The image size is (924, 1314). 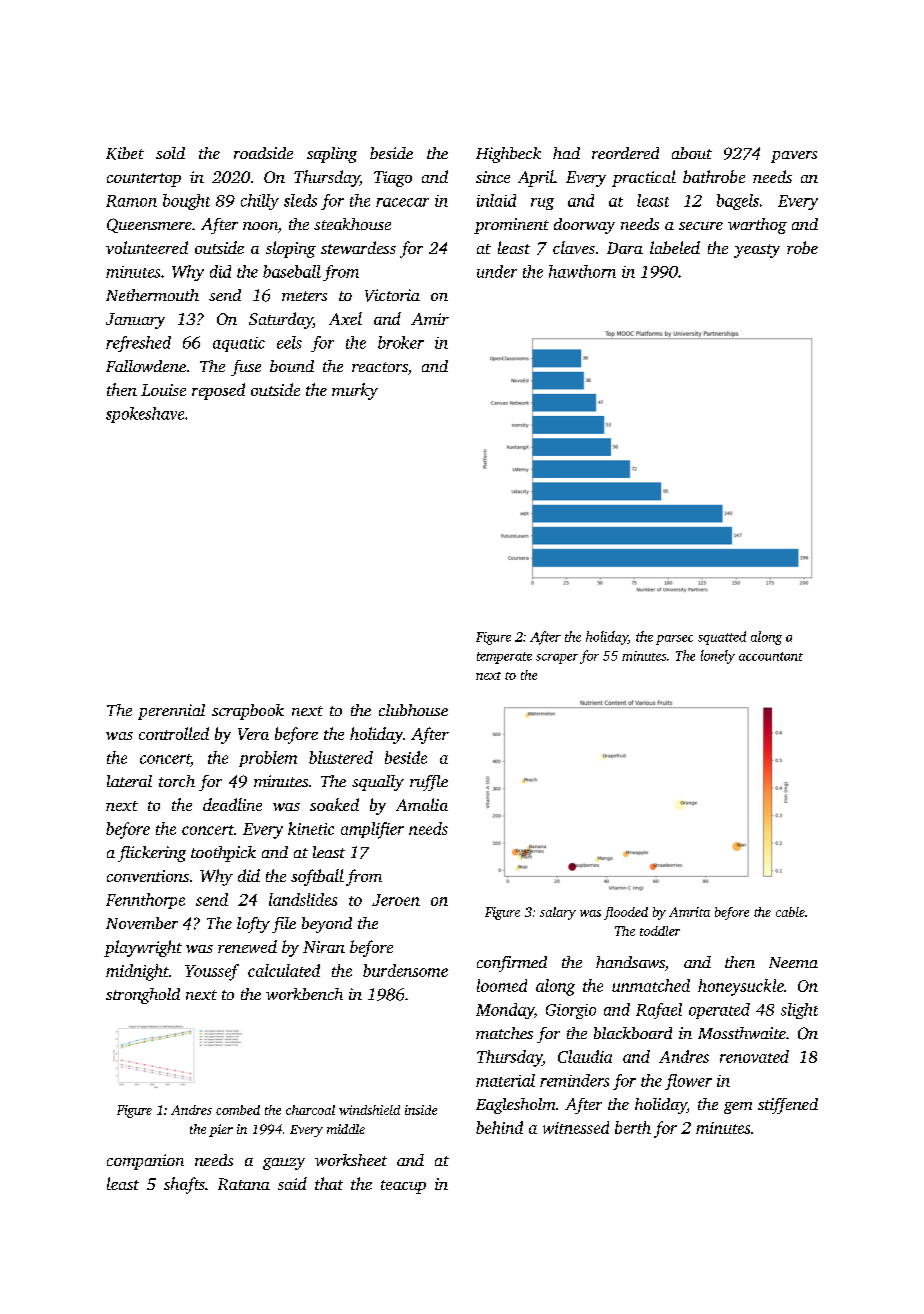 I want to click on sapling, so click(x=332, y=155).
